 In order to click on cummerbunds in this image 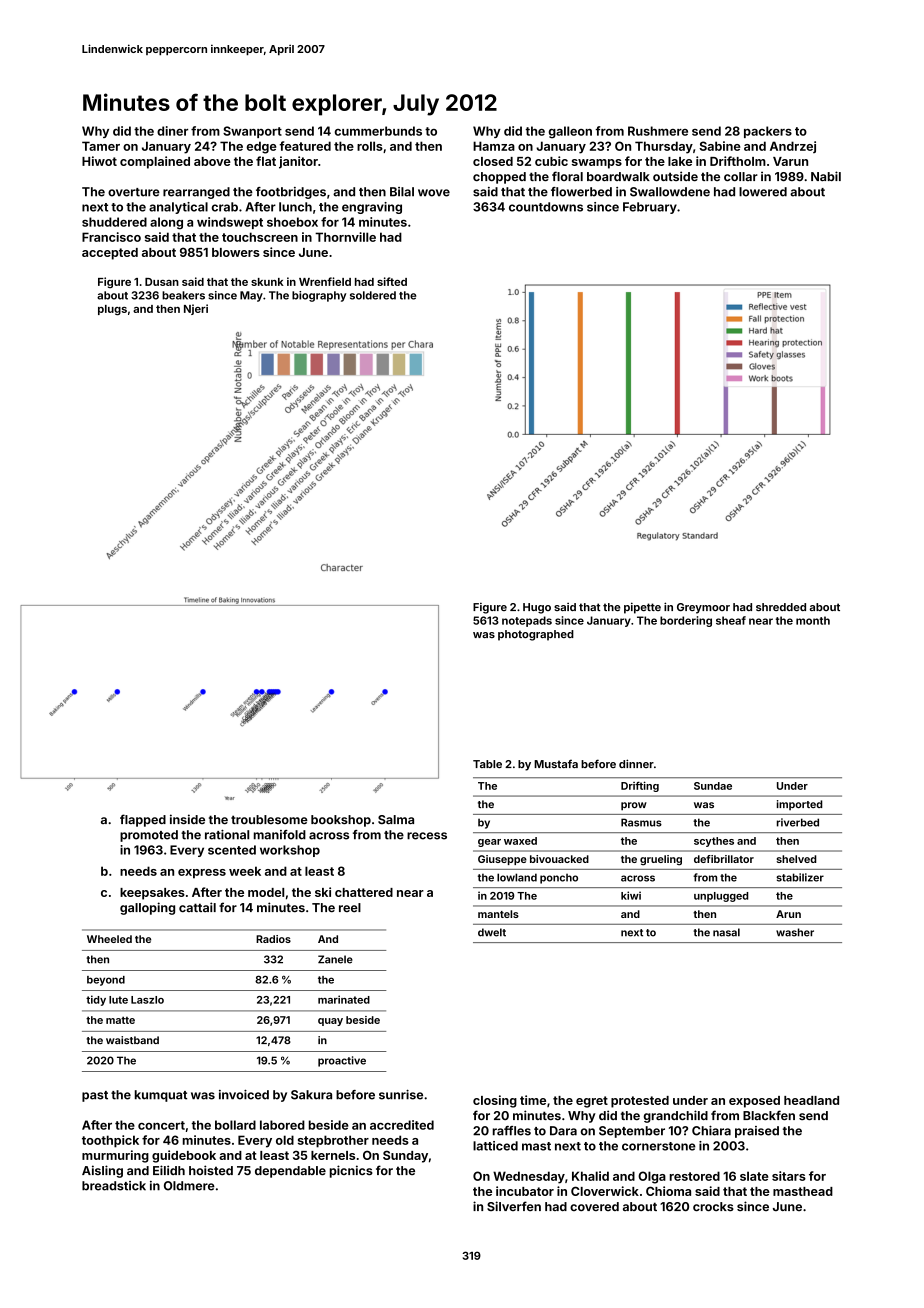, I will do `click(378, 131)`.
